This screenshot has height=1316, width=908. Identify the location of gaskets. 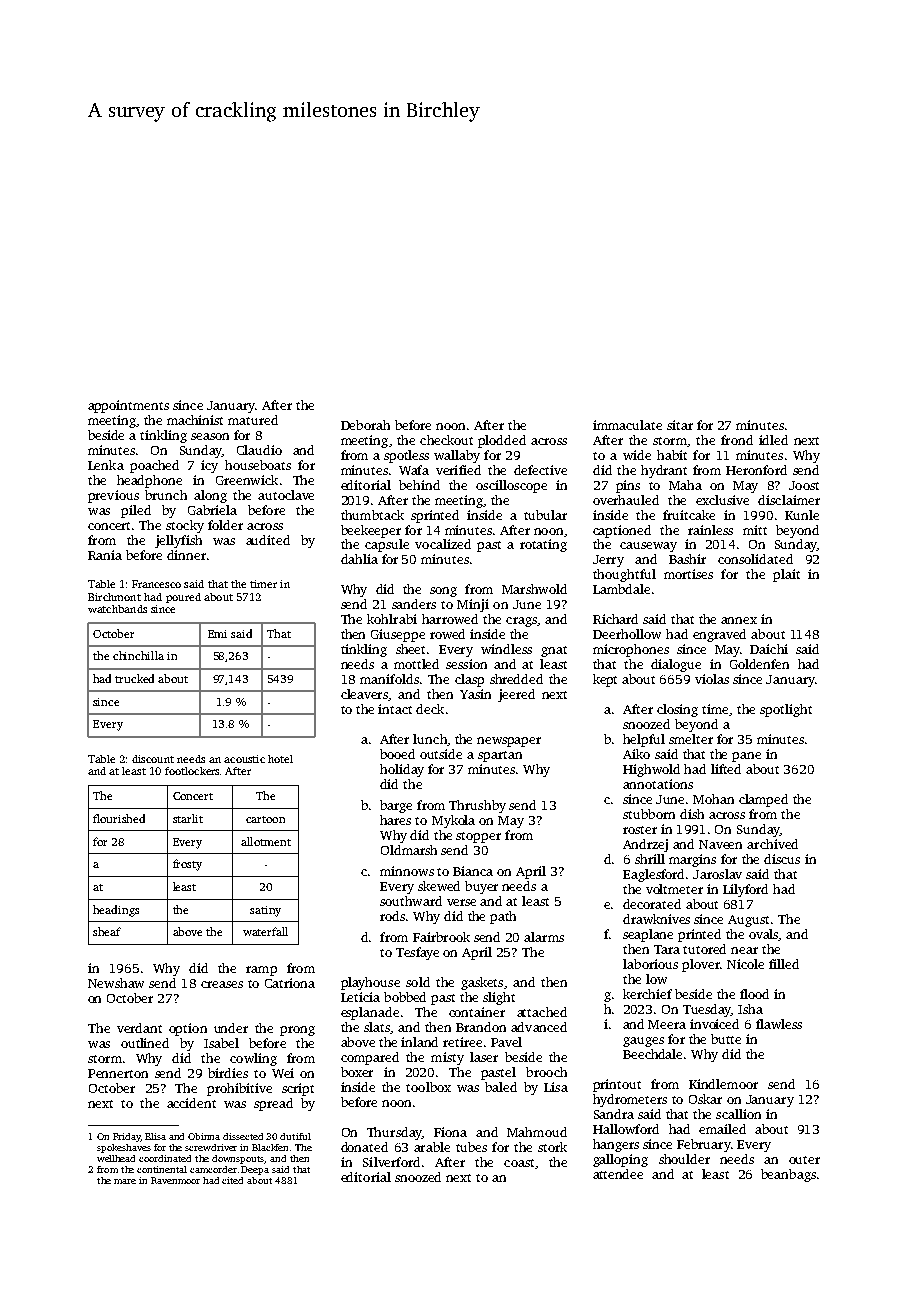
(482, 983).
